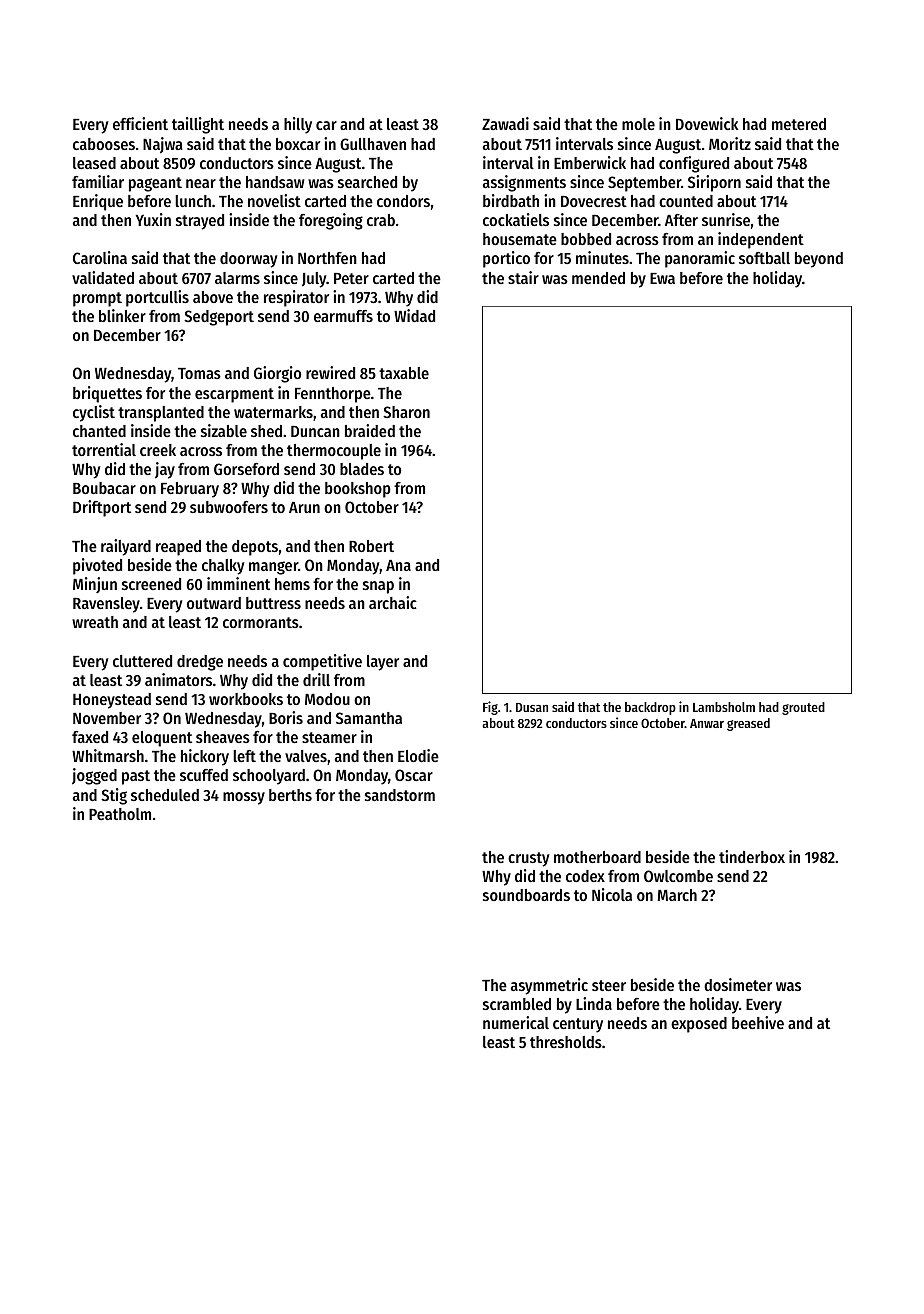 The image size is (924, 1314). Describe the element at coordinates (516, 1022) in the screenshot. I see `numerical` at that location.
